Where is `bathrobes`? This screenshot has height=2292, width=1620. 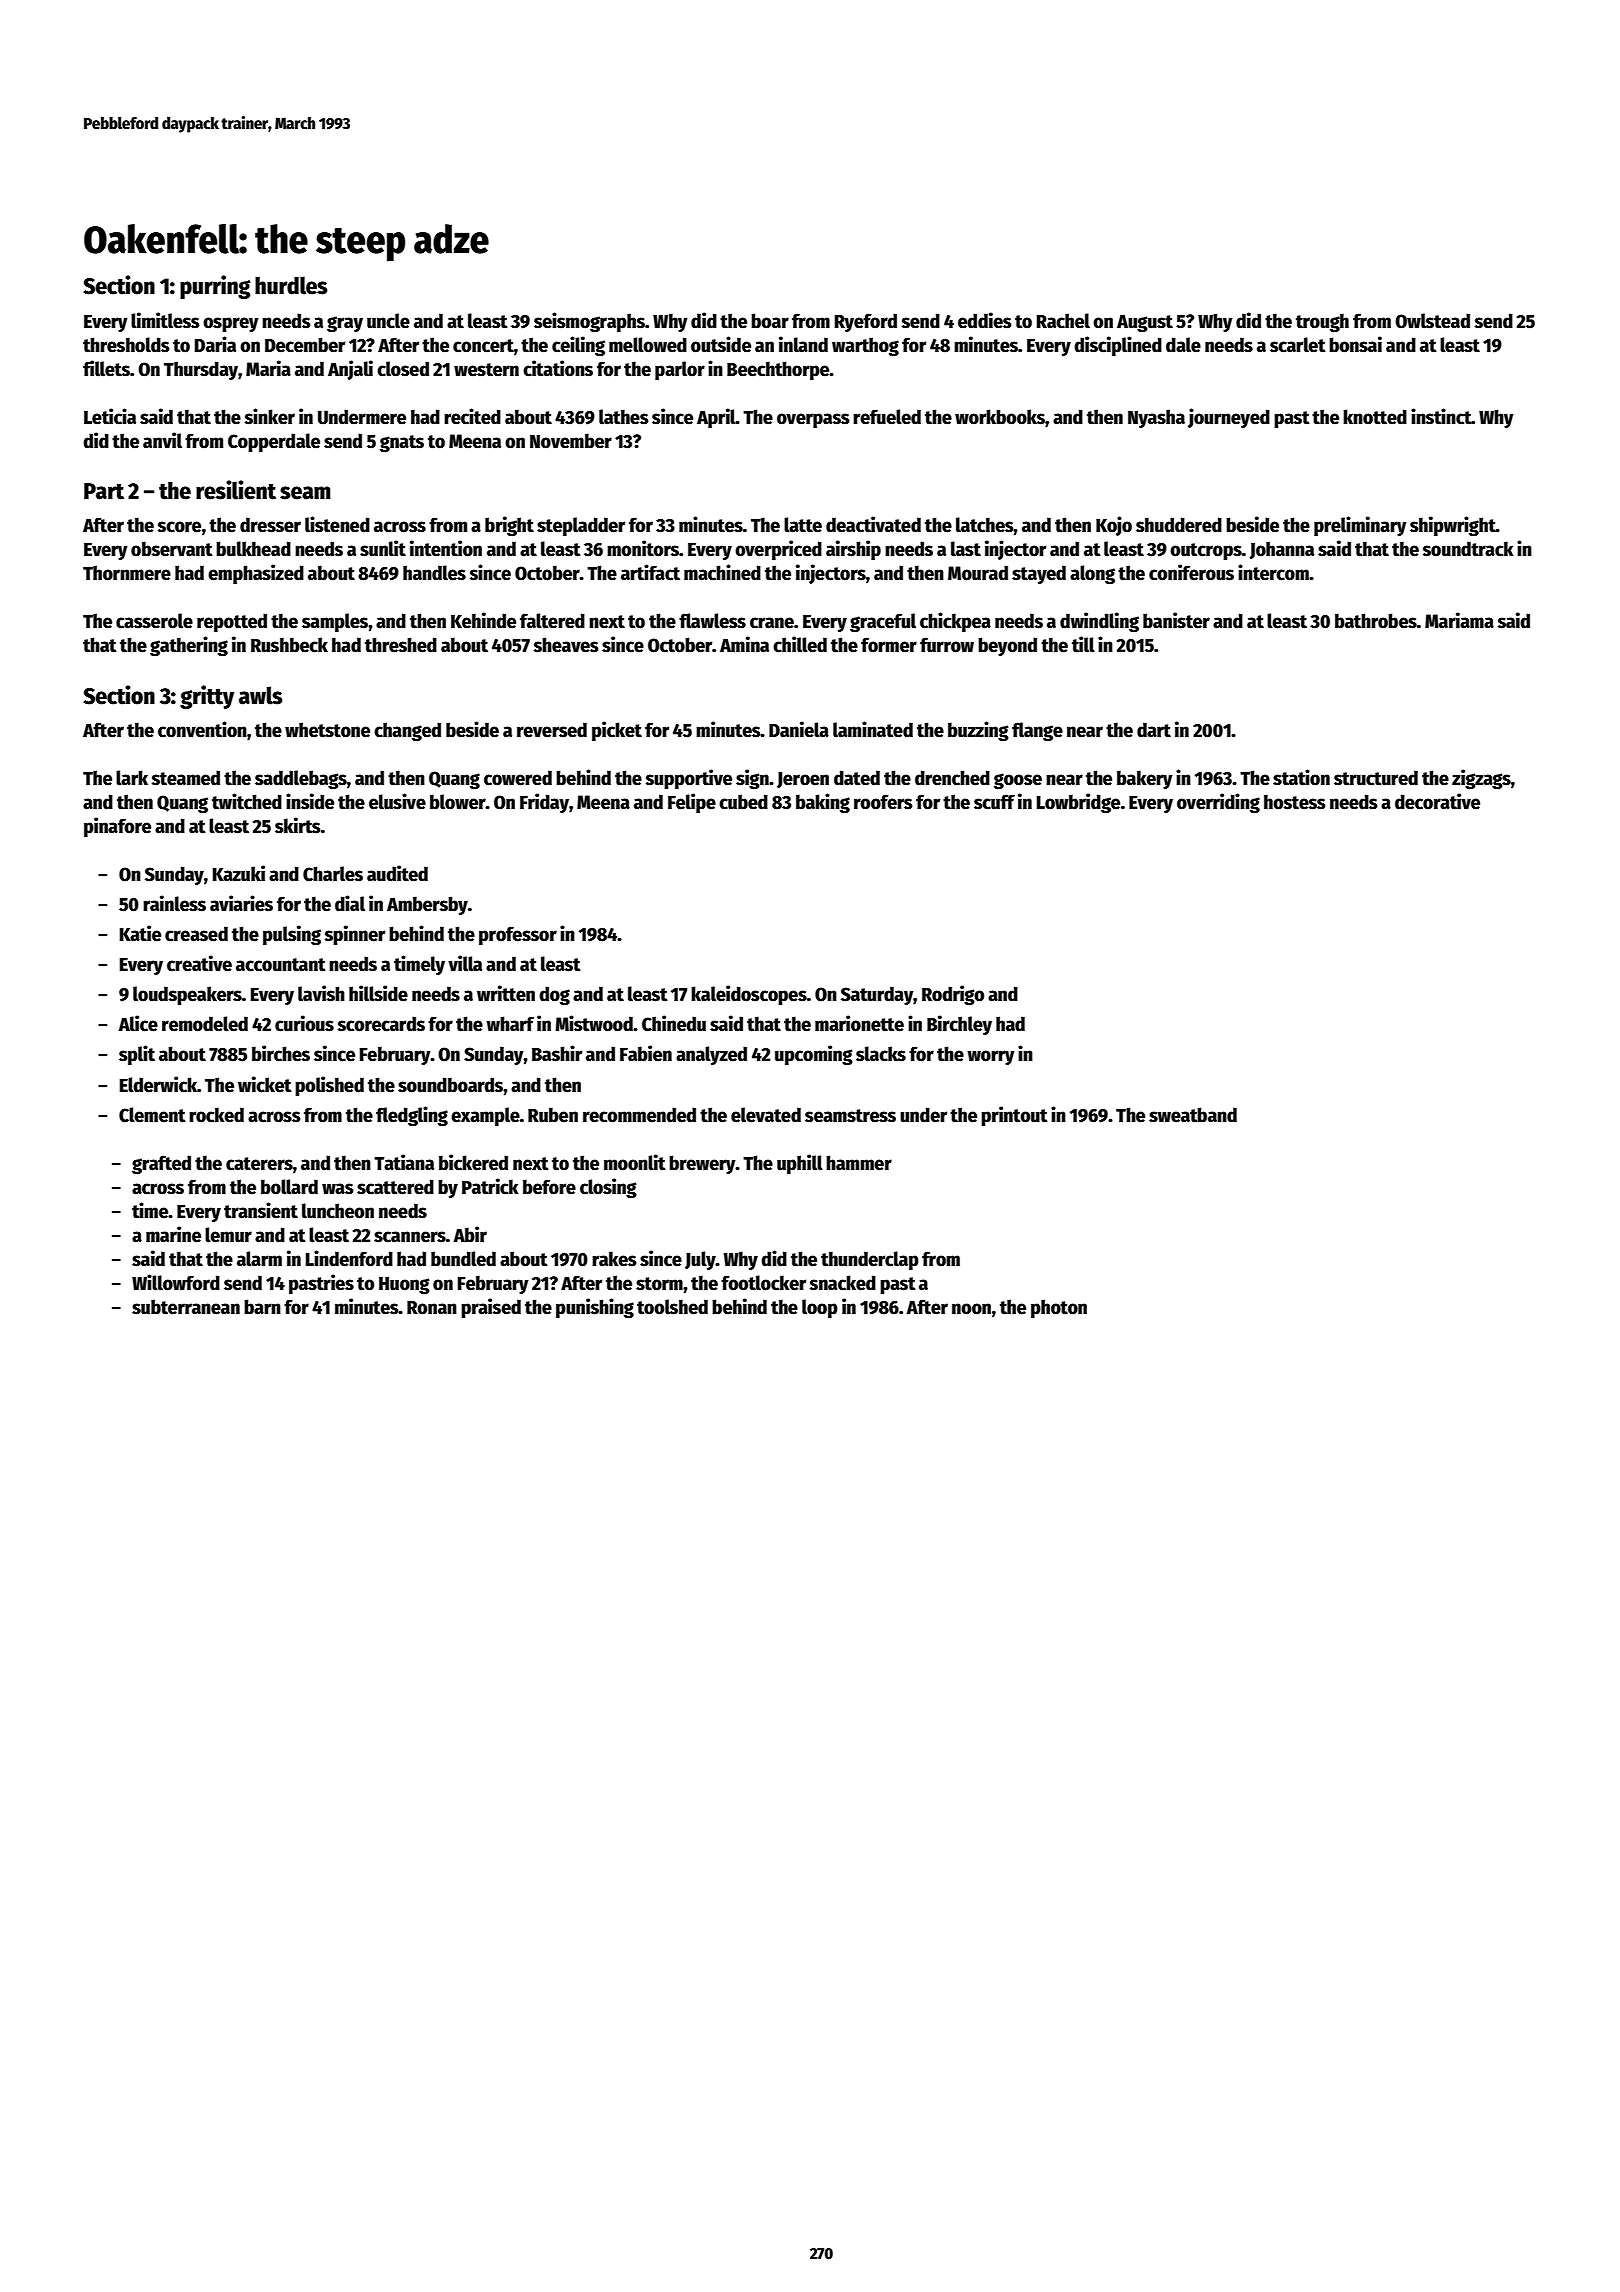
bathrobes is located at coordinates (1376, 621).
